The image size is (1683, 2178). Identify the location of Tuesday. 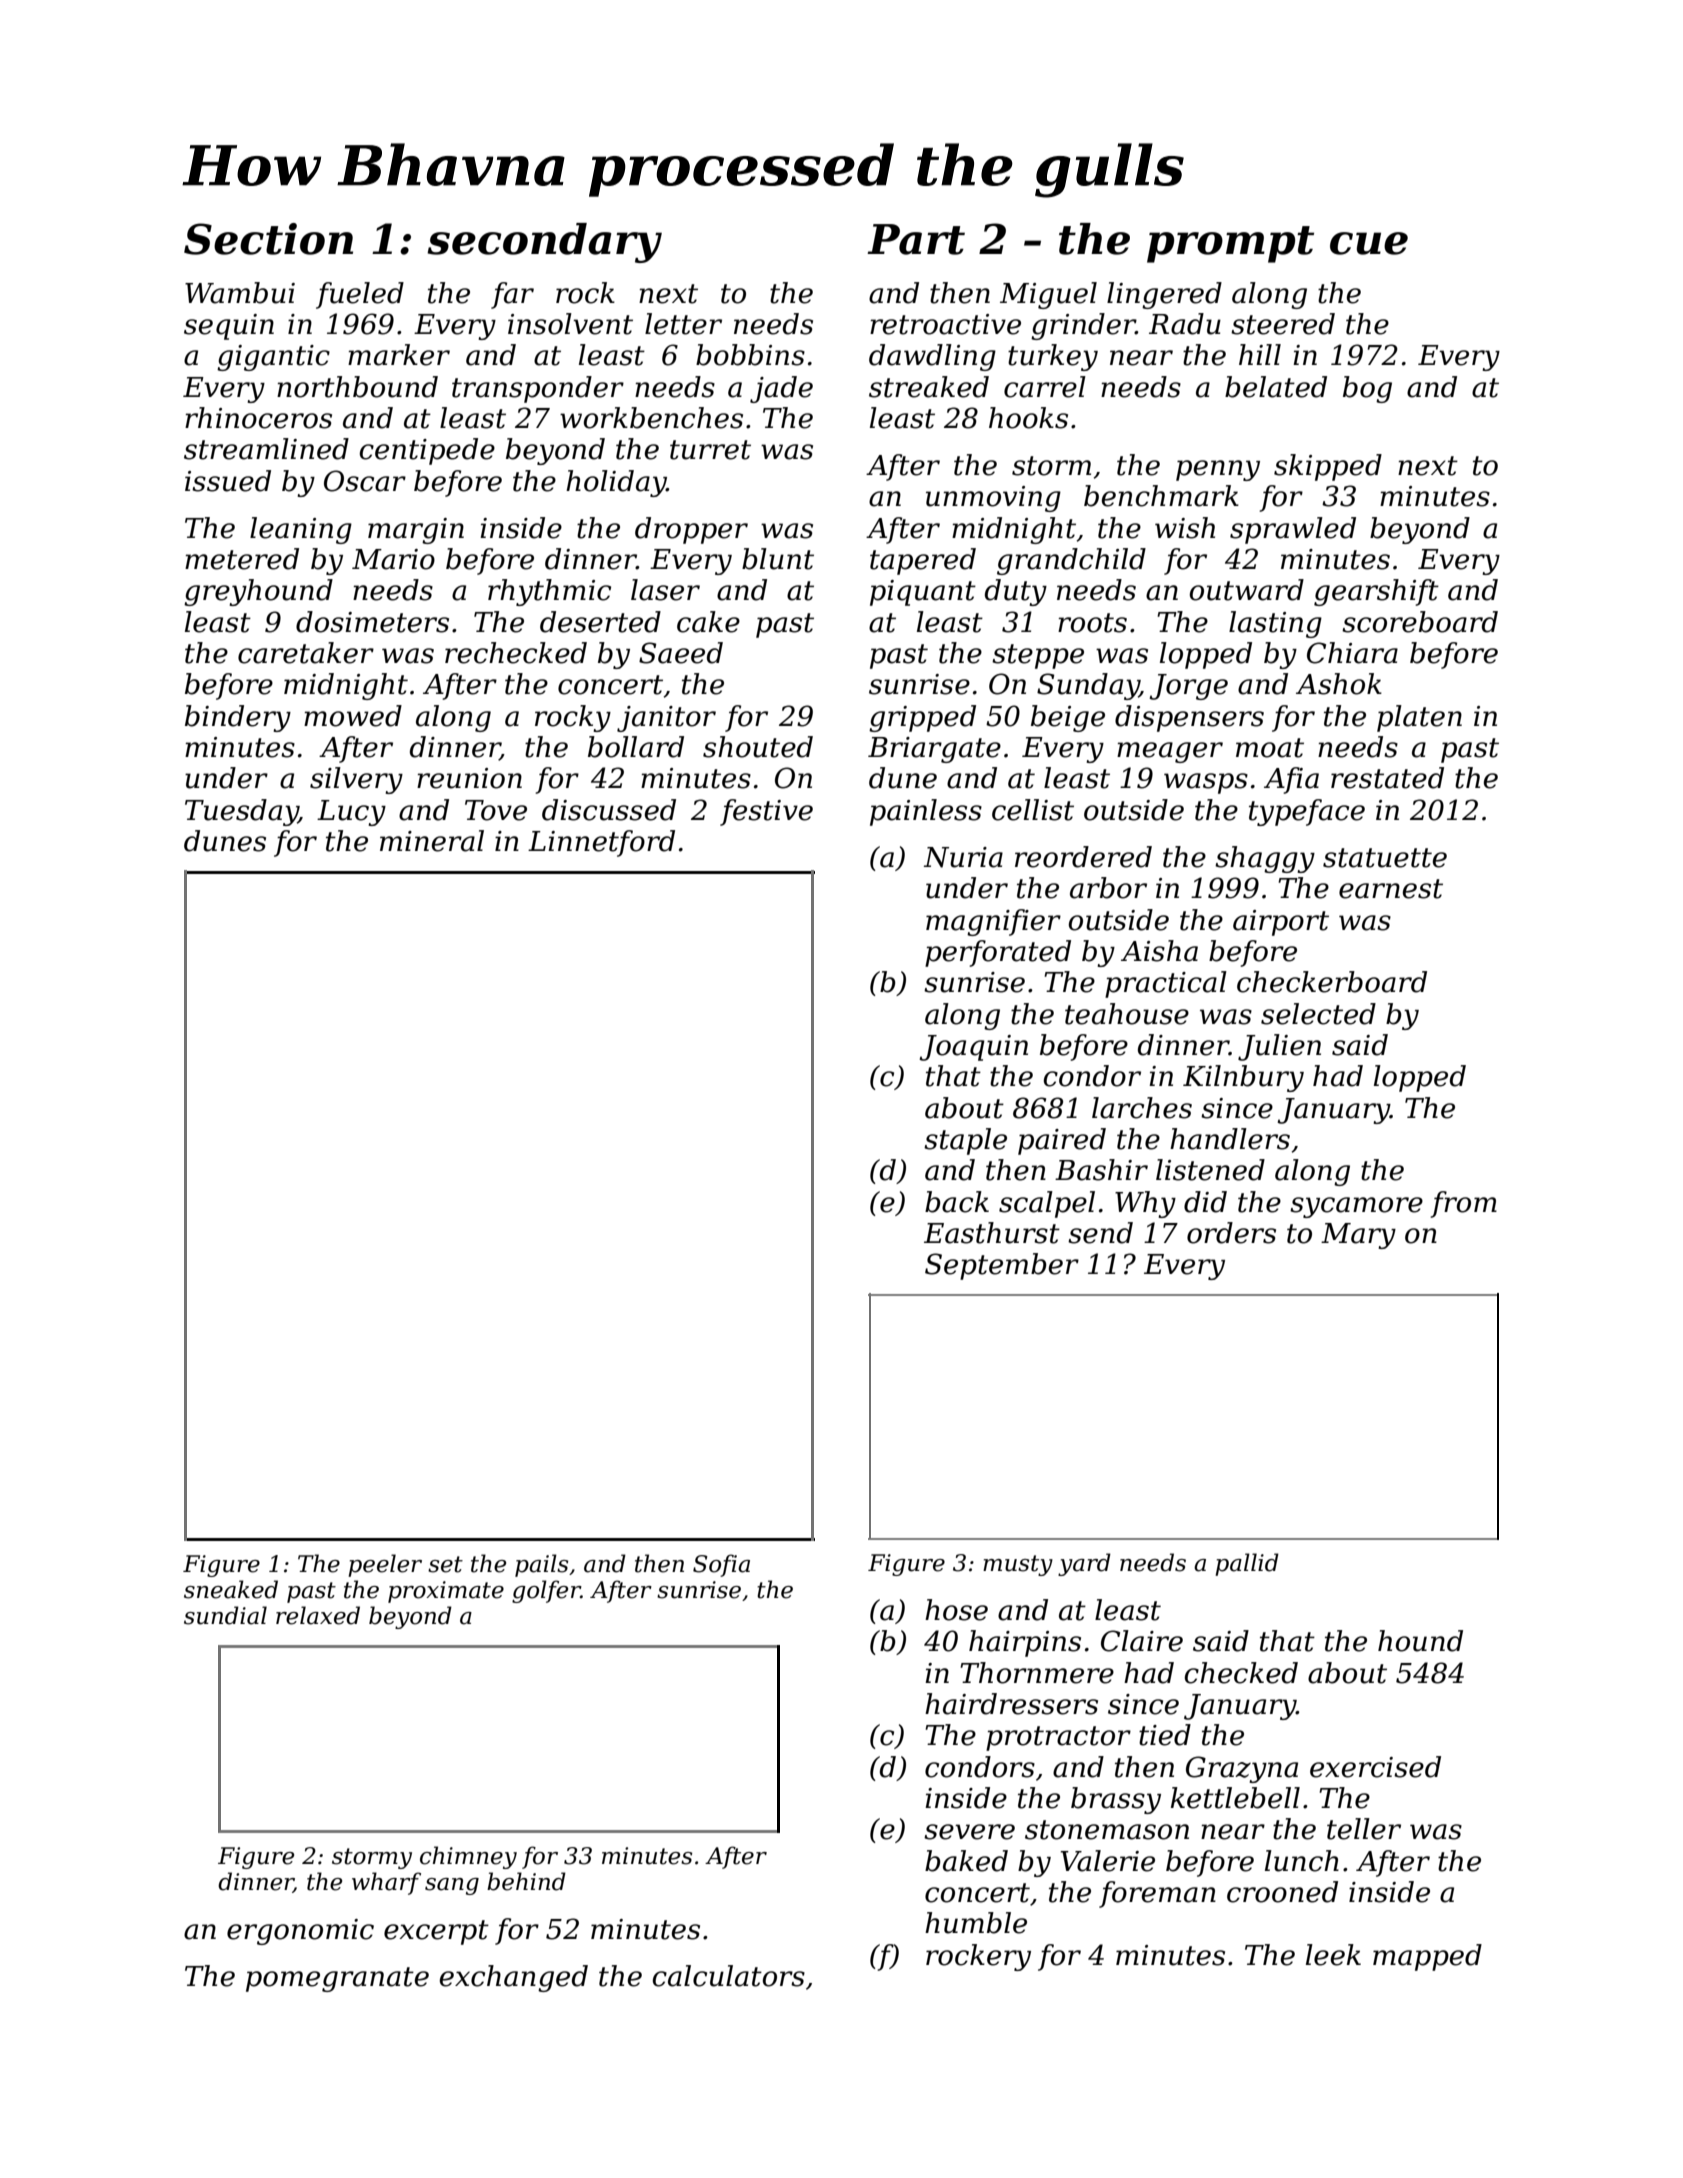
(241, 812).
